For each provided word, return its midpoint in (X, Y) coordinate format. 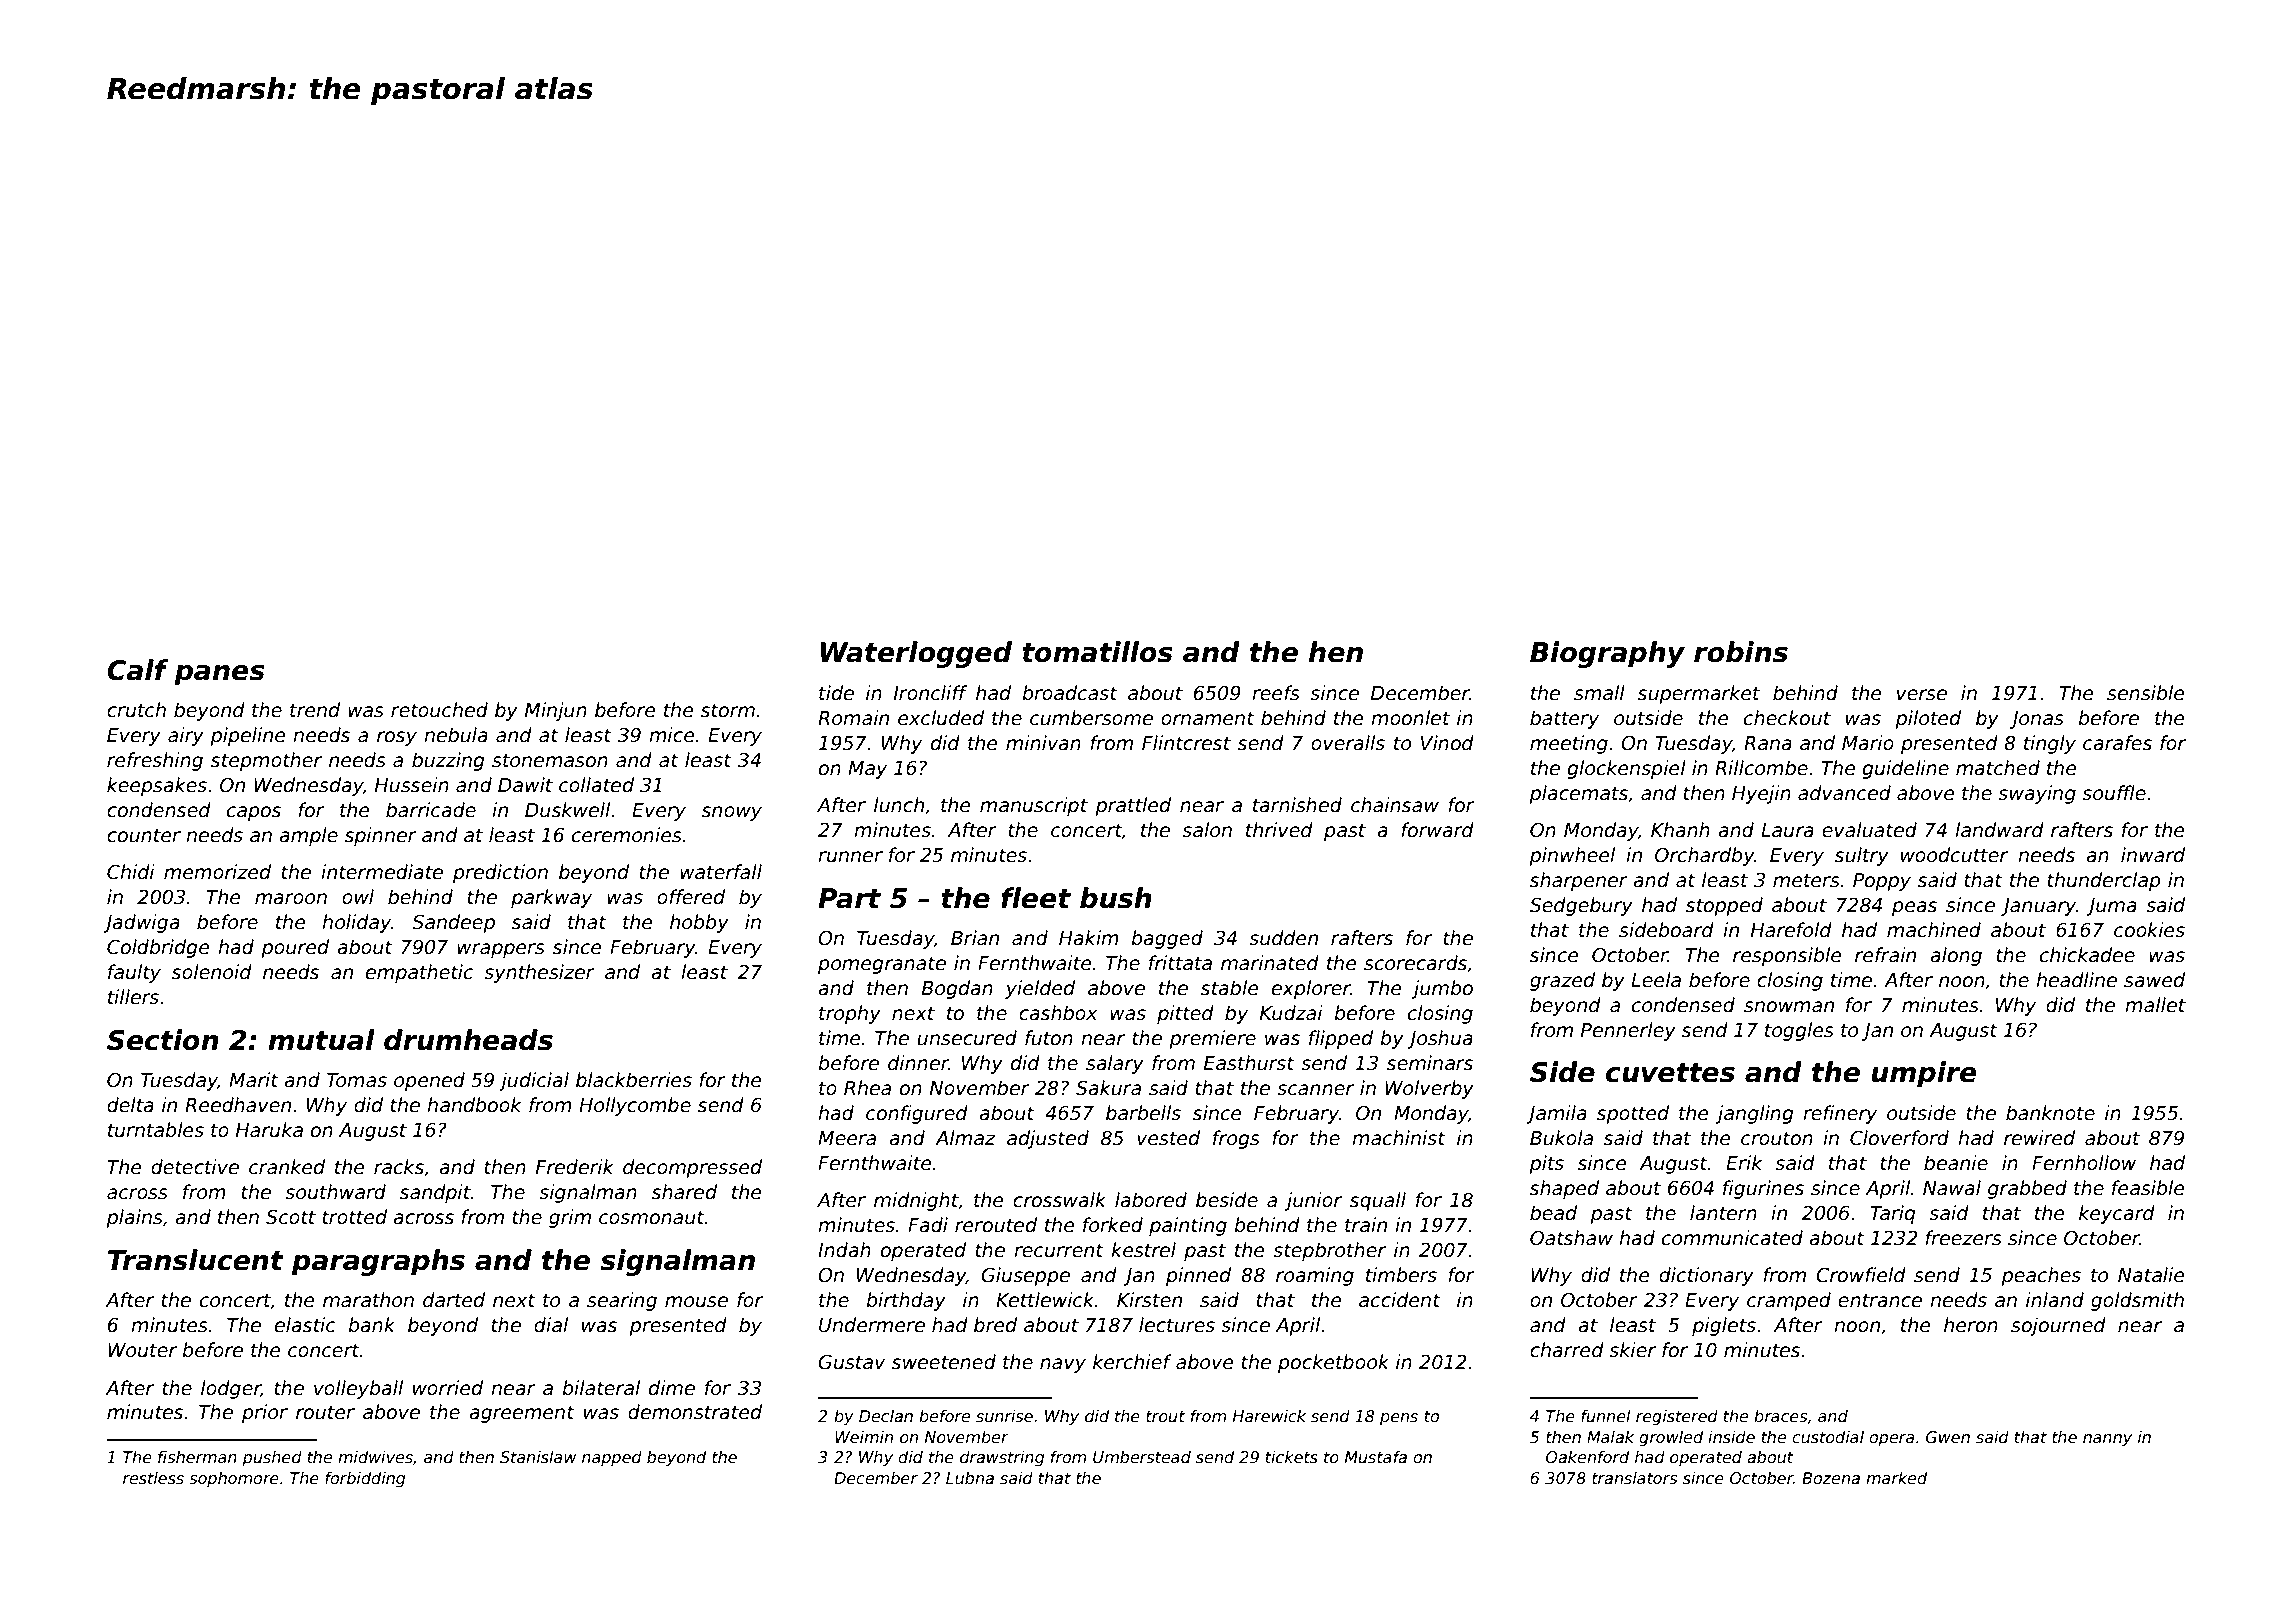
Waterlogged (916, 654)
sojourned (2058, 1326)
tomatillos (1097, 652)
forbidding (365, 1479)
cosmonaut (652, 1217)
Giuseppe (1026, 1276)
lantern (1723, 1213)
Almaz (965, 1138)
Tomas (357, 1080)
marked (1896, 1478)
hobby (699, 923)
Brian (975, 938)
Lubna (970, 1477)
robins (1741, 652)
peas (1914, 908)
